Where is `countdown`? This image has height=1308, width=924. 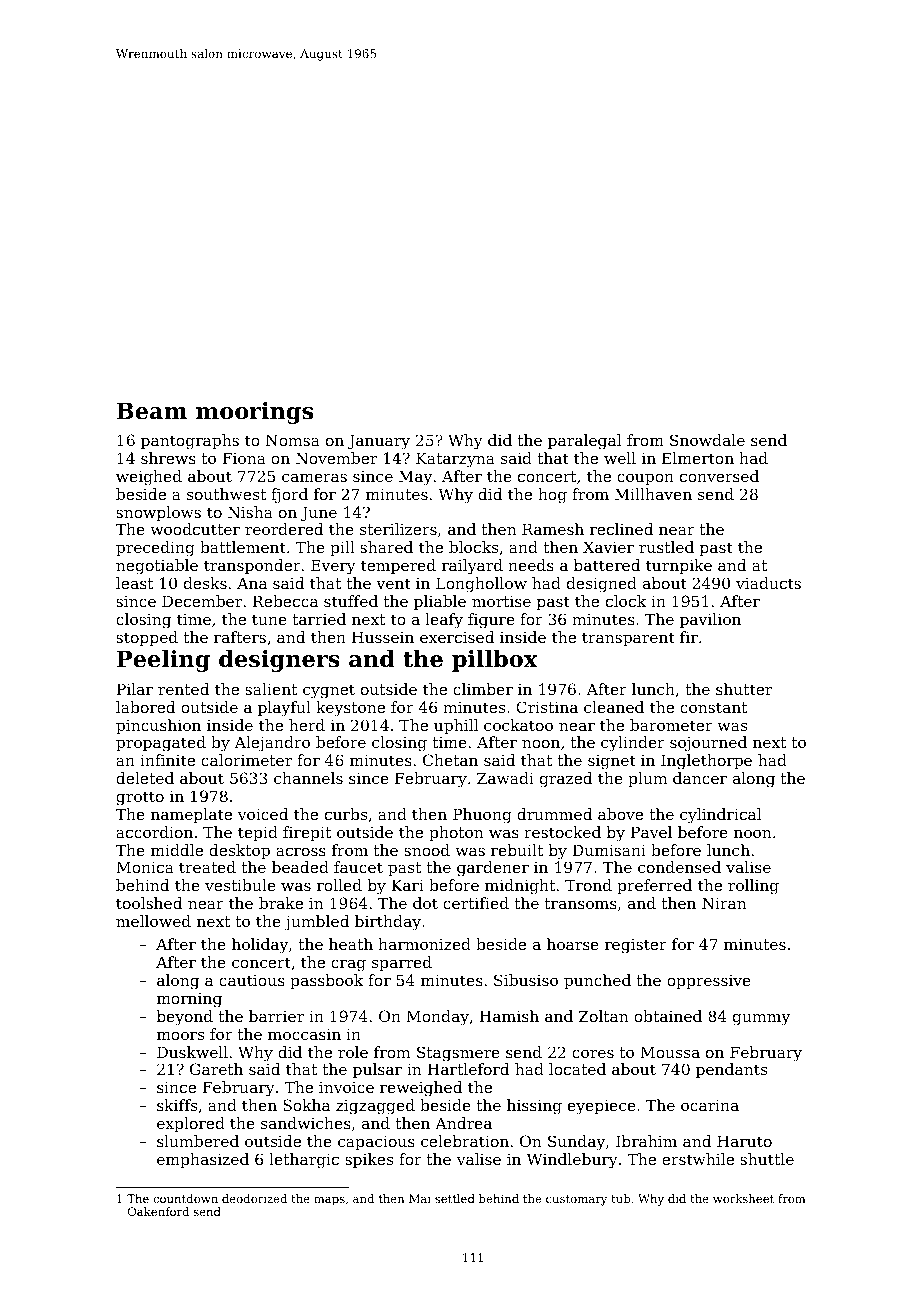
countdown is located at coordinates (185, 1198).
